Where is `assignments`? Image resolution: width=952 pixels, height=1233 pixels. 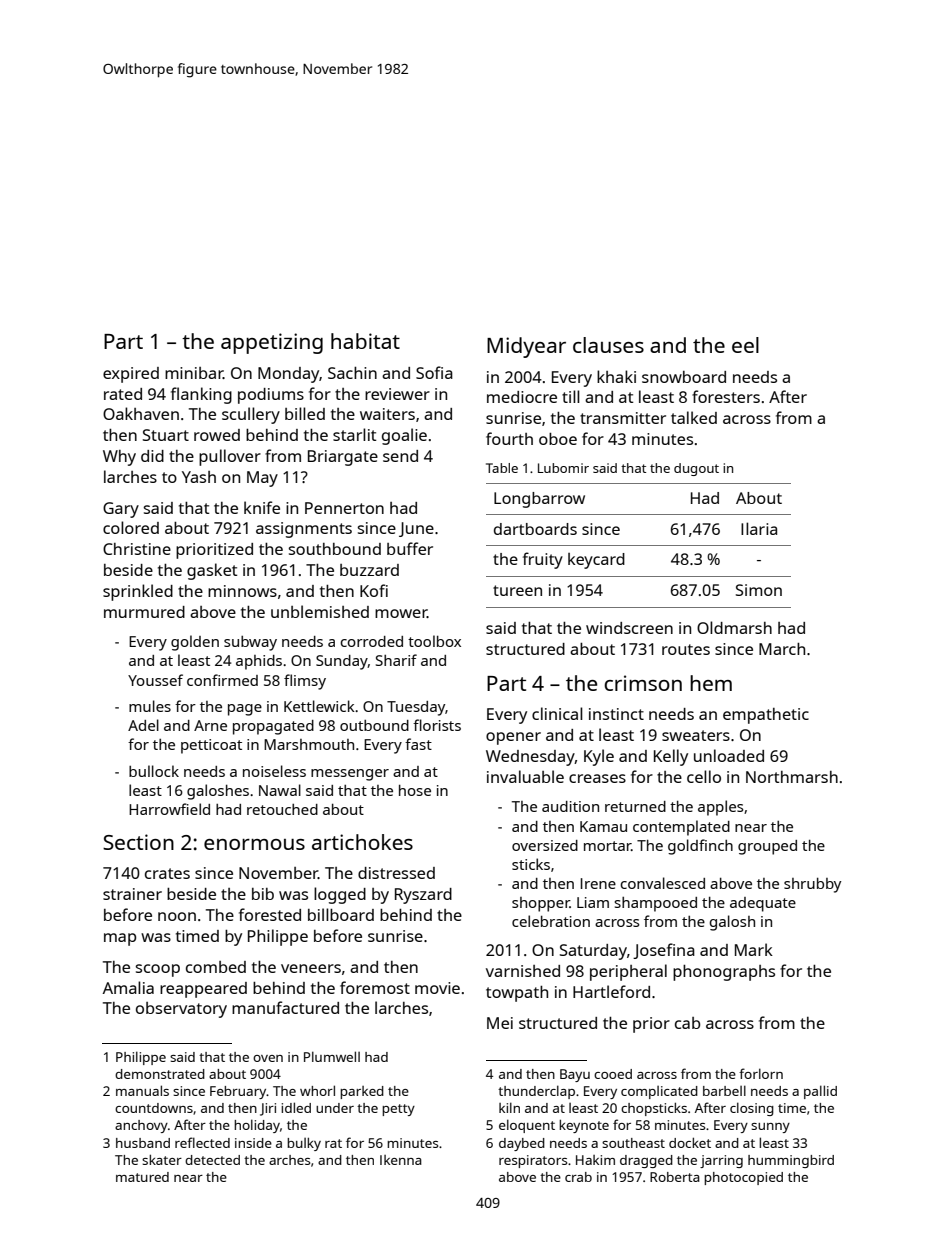
assignments is located at coordinates (304, 530).
